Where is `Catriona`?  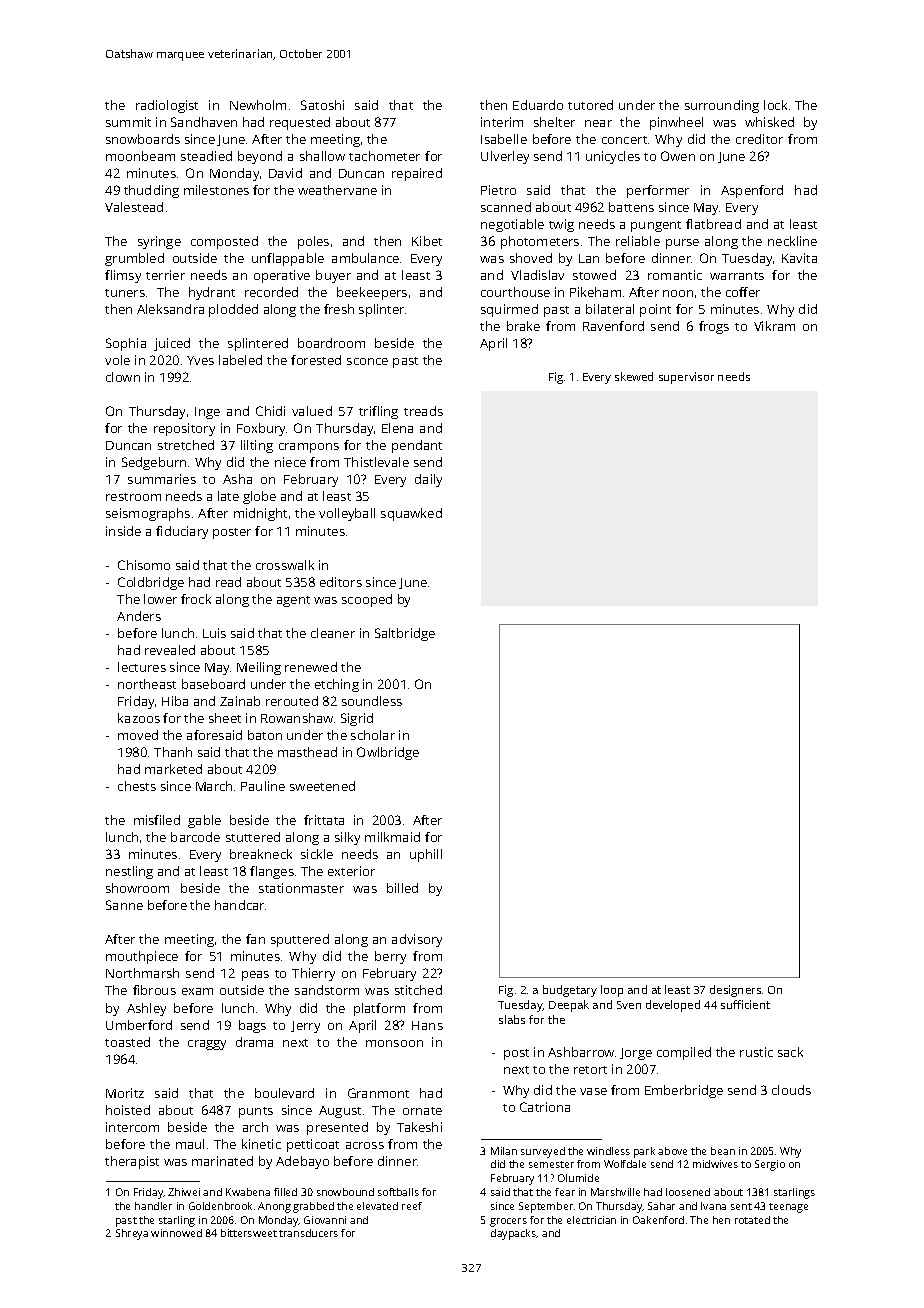
Catriona is located at coordinates (545, 1107).
